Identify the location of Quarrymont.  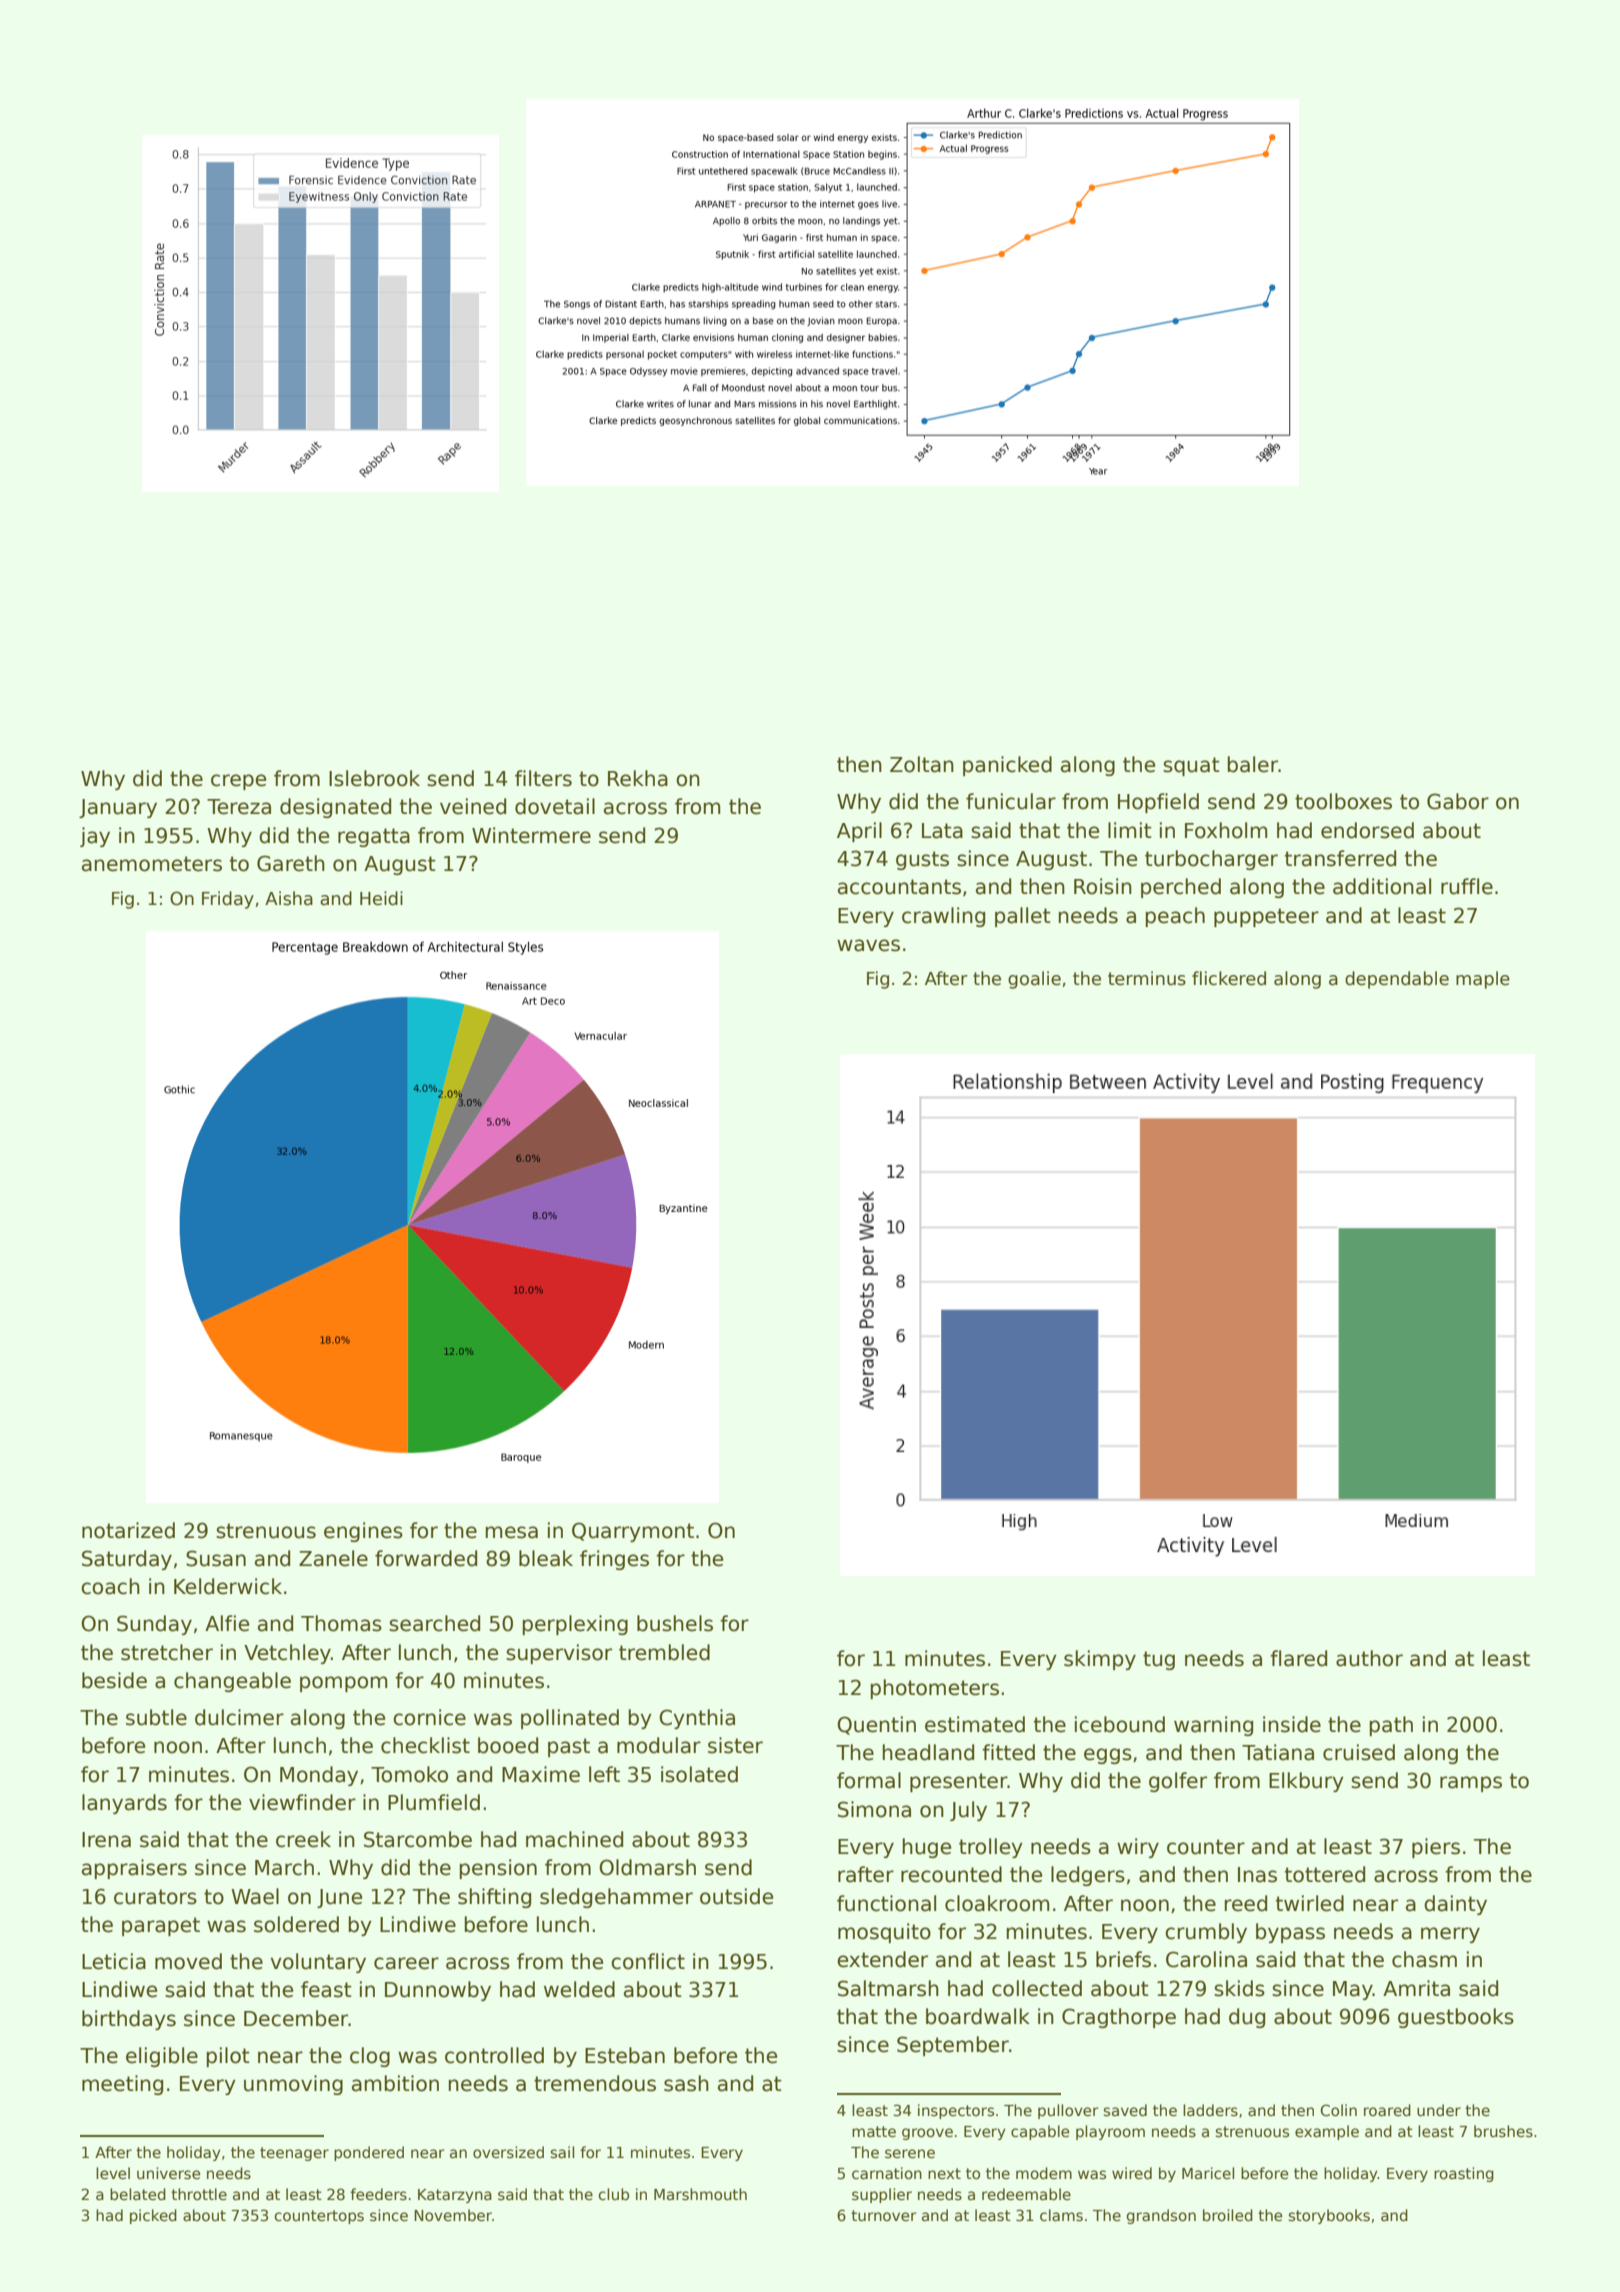
(633, 1532).
